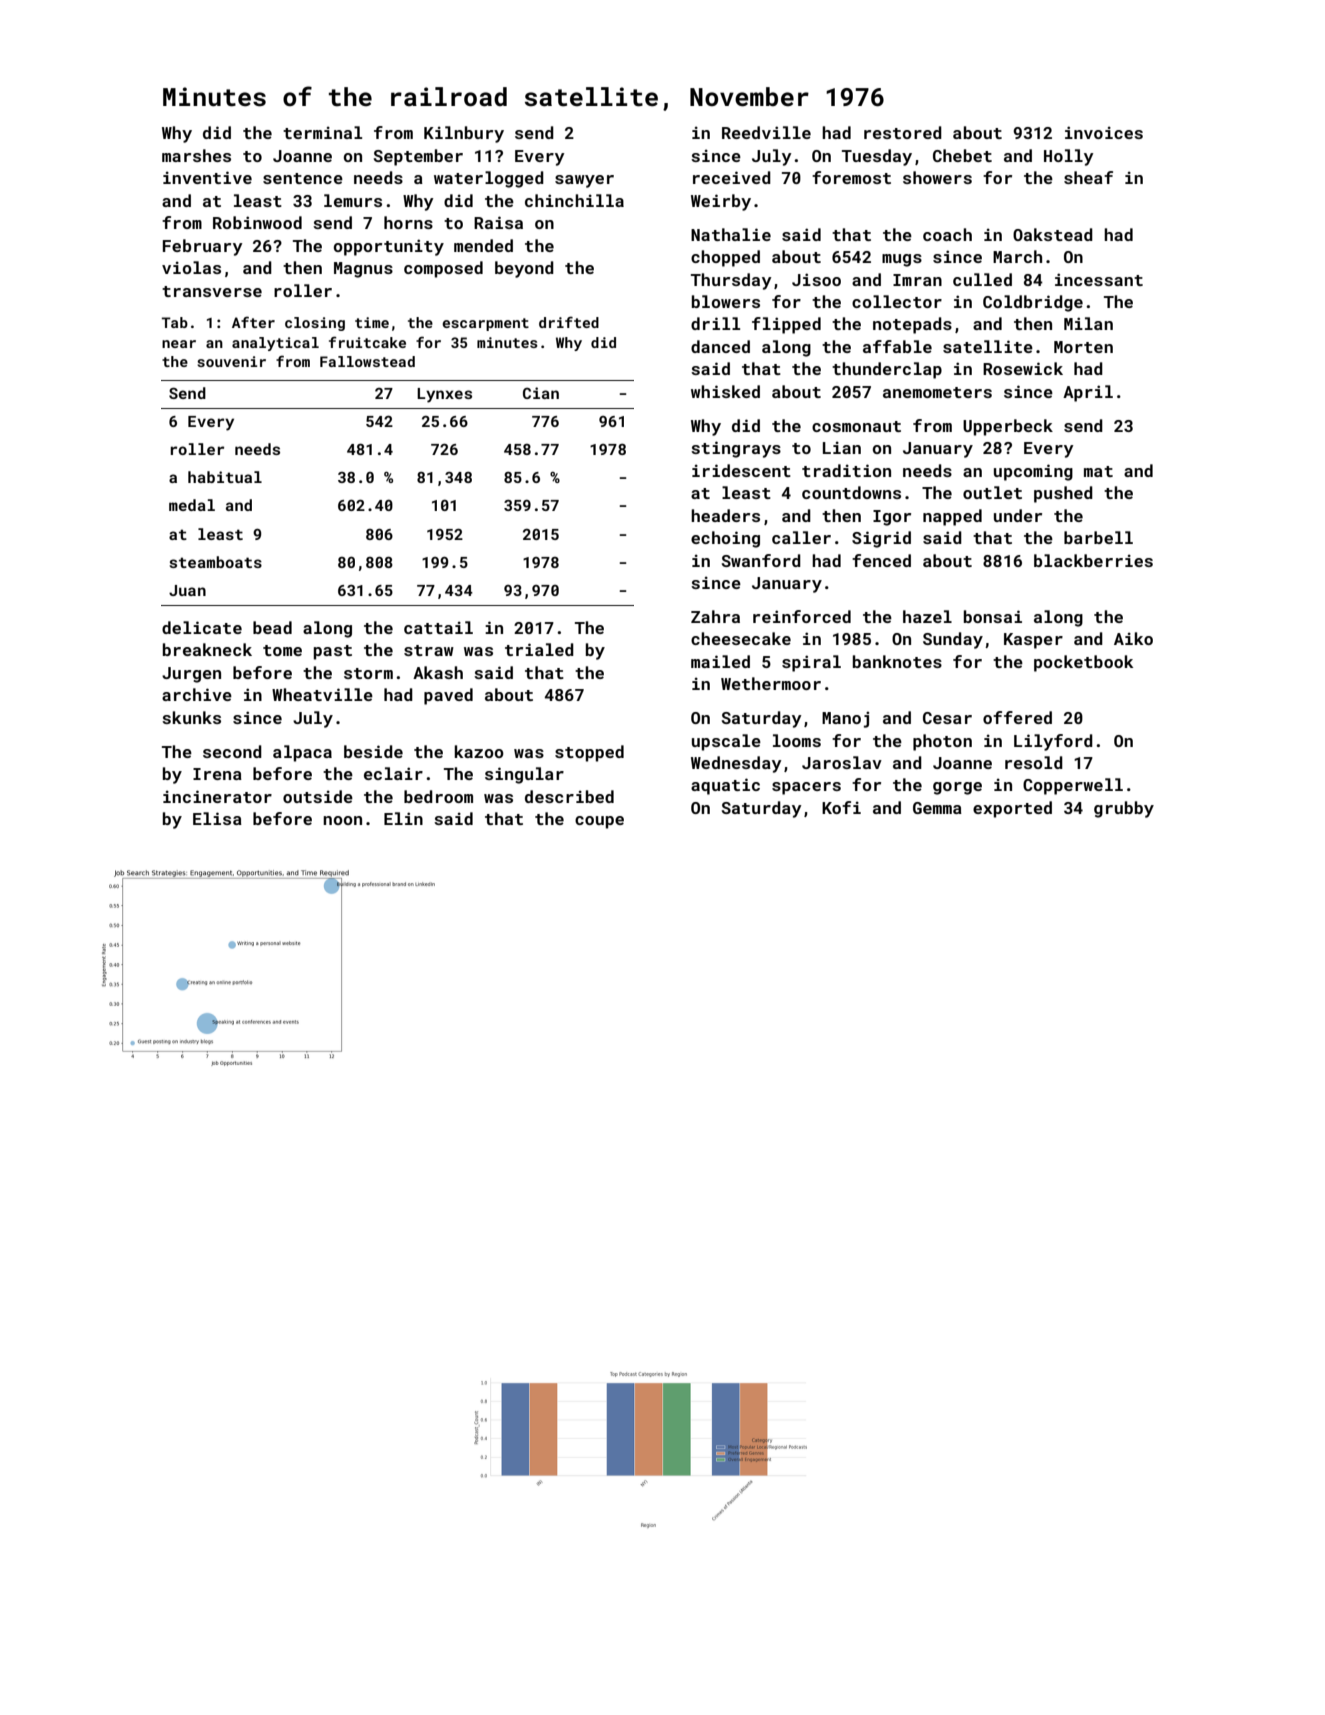  Describe the element at coordinates (741, 470) in the screenshot. I see `iridescent` at that location.
